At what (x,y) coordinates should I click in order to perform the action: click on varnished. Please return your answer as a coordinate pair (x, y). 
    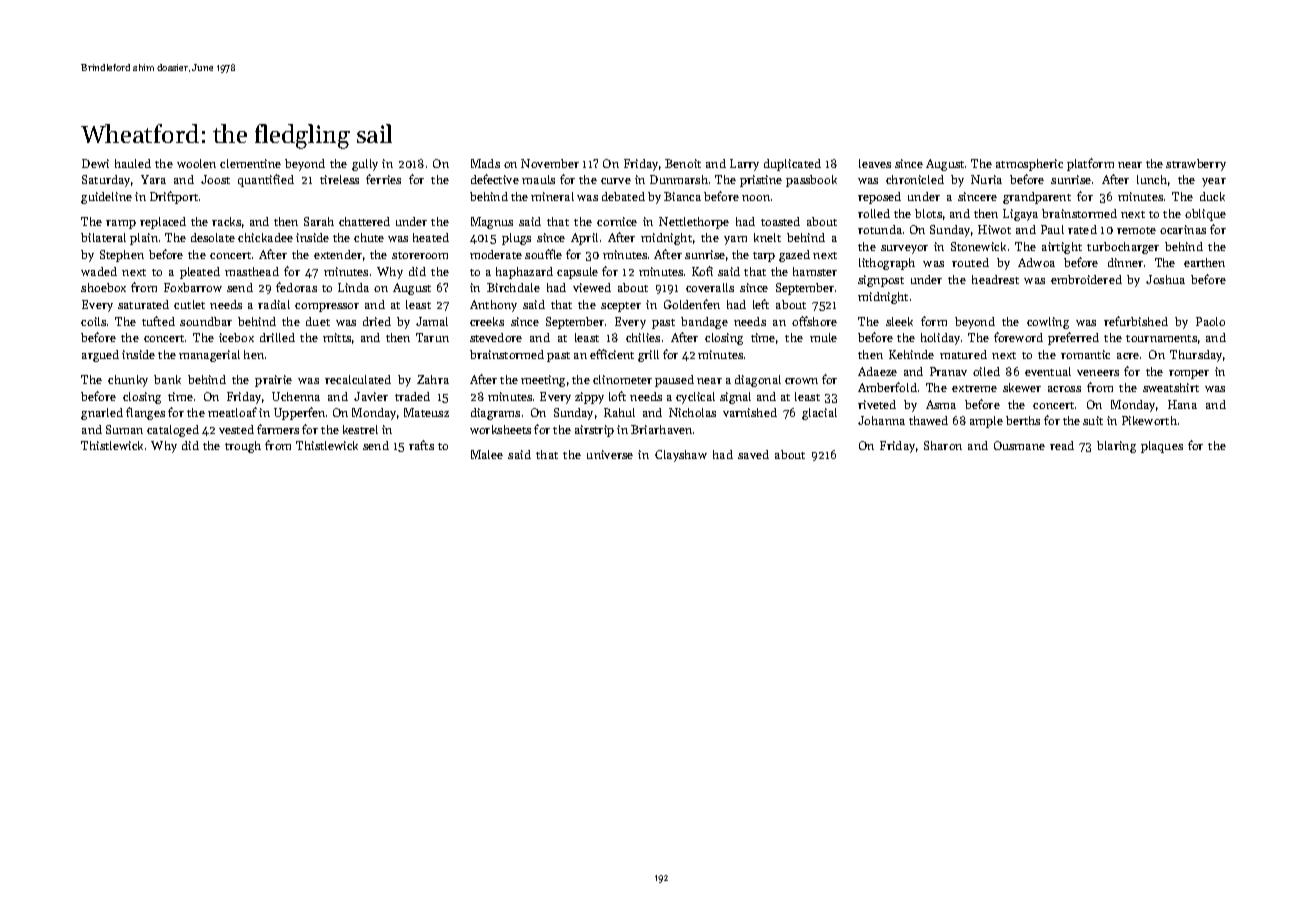
    Looking at the image, I should click on (750, 412).
